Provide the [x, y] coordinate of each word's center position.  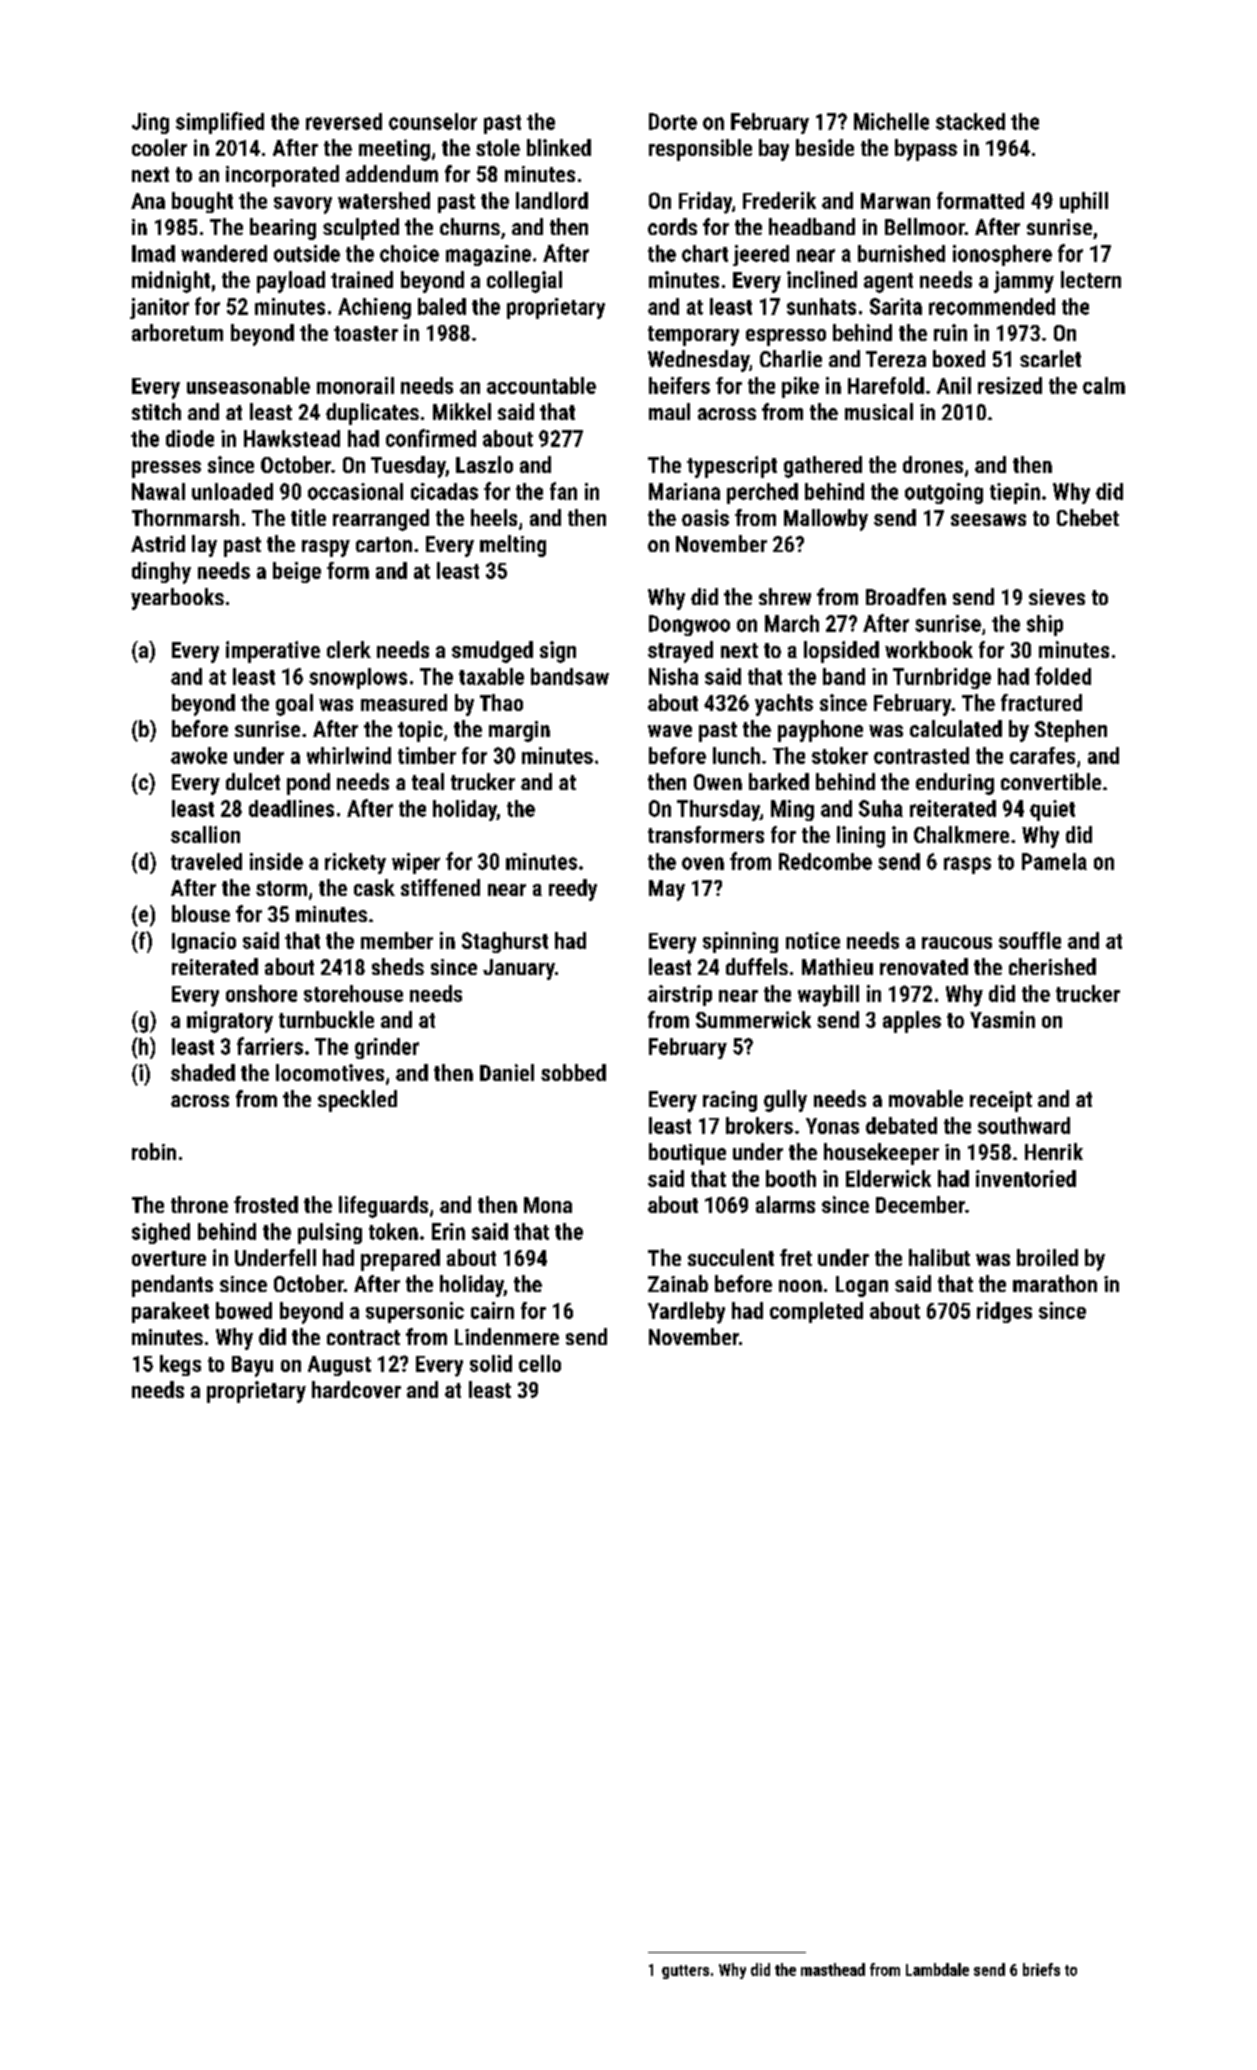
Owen [718, 782]
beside [825, 147]
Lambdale [937, 1969]
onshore [261, 993]
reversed [344, 121]
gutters [685, 1972]
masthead [833, 1969]
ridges [1004, 1312]
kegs [180, 1365]
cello [540, 1363]
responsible [700, 150]
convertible [1051, 781]
